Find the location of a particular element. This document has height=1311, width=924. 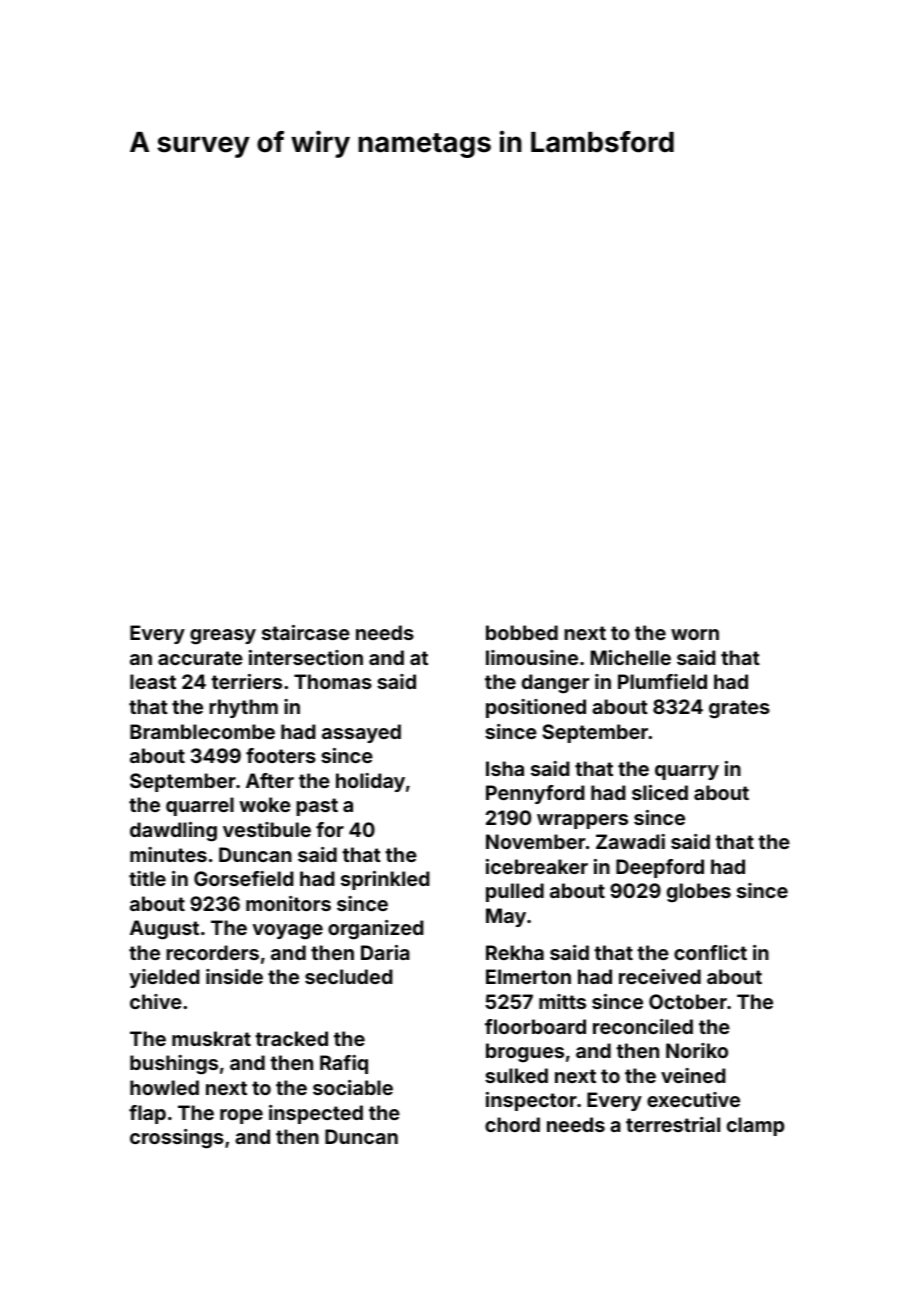

Daria is located at coordinates (385, 952).
